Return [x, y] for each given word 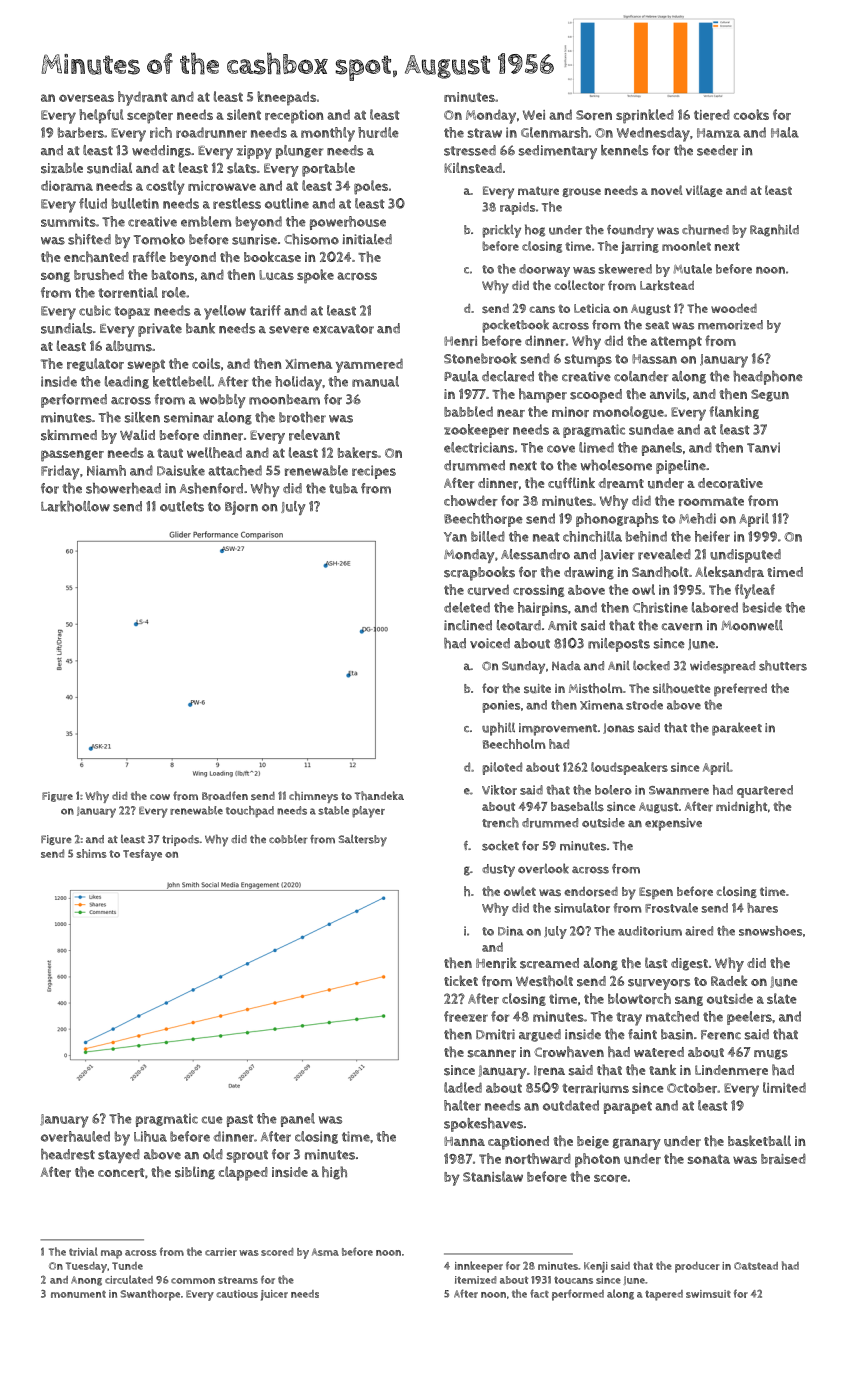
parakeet [737, 729]
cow [160, 797]
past [240, 1120]
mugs [771, 1055]
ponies [501, 706]
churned [705, 229]
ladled [463, 1087]
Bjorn [241, 508]
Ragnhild [774, 230]
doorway [544, 270]
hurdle [378, 132]
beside [762, 607]
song [55, 277]
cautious [237, 1294]
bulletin [135, 203]
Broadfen [225, 796]
